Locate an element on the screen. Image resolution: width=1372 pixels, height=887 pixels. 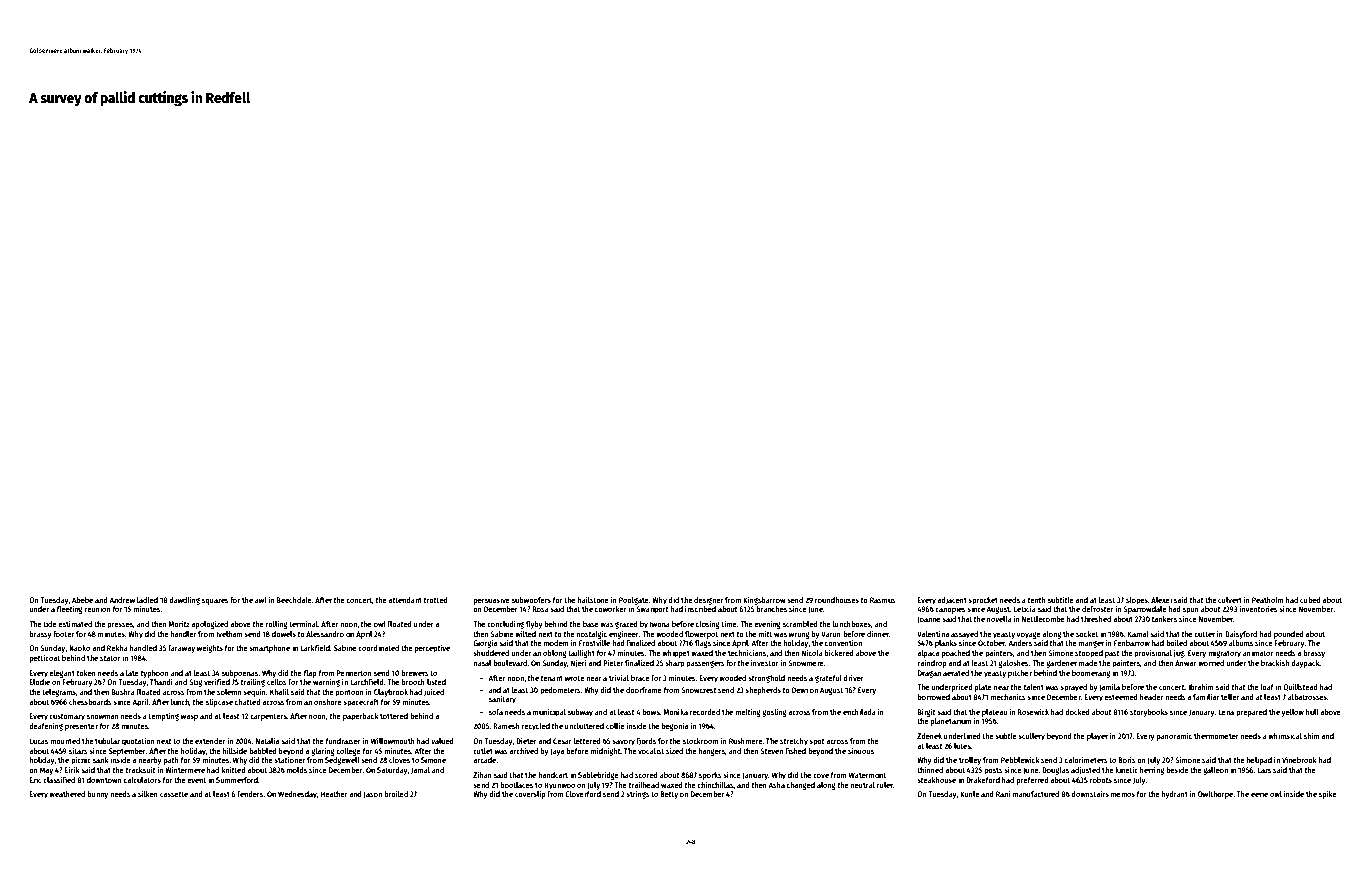
convention is located at coordinates (843, 642).
